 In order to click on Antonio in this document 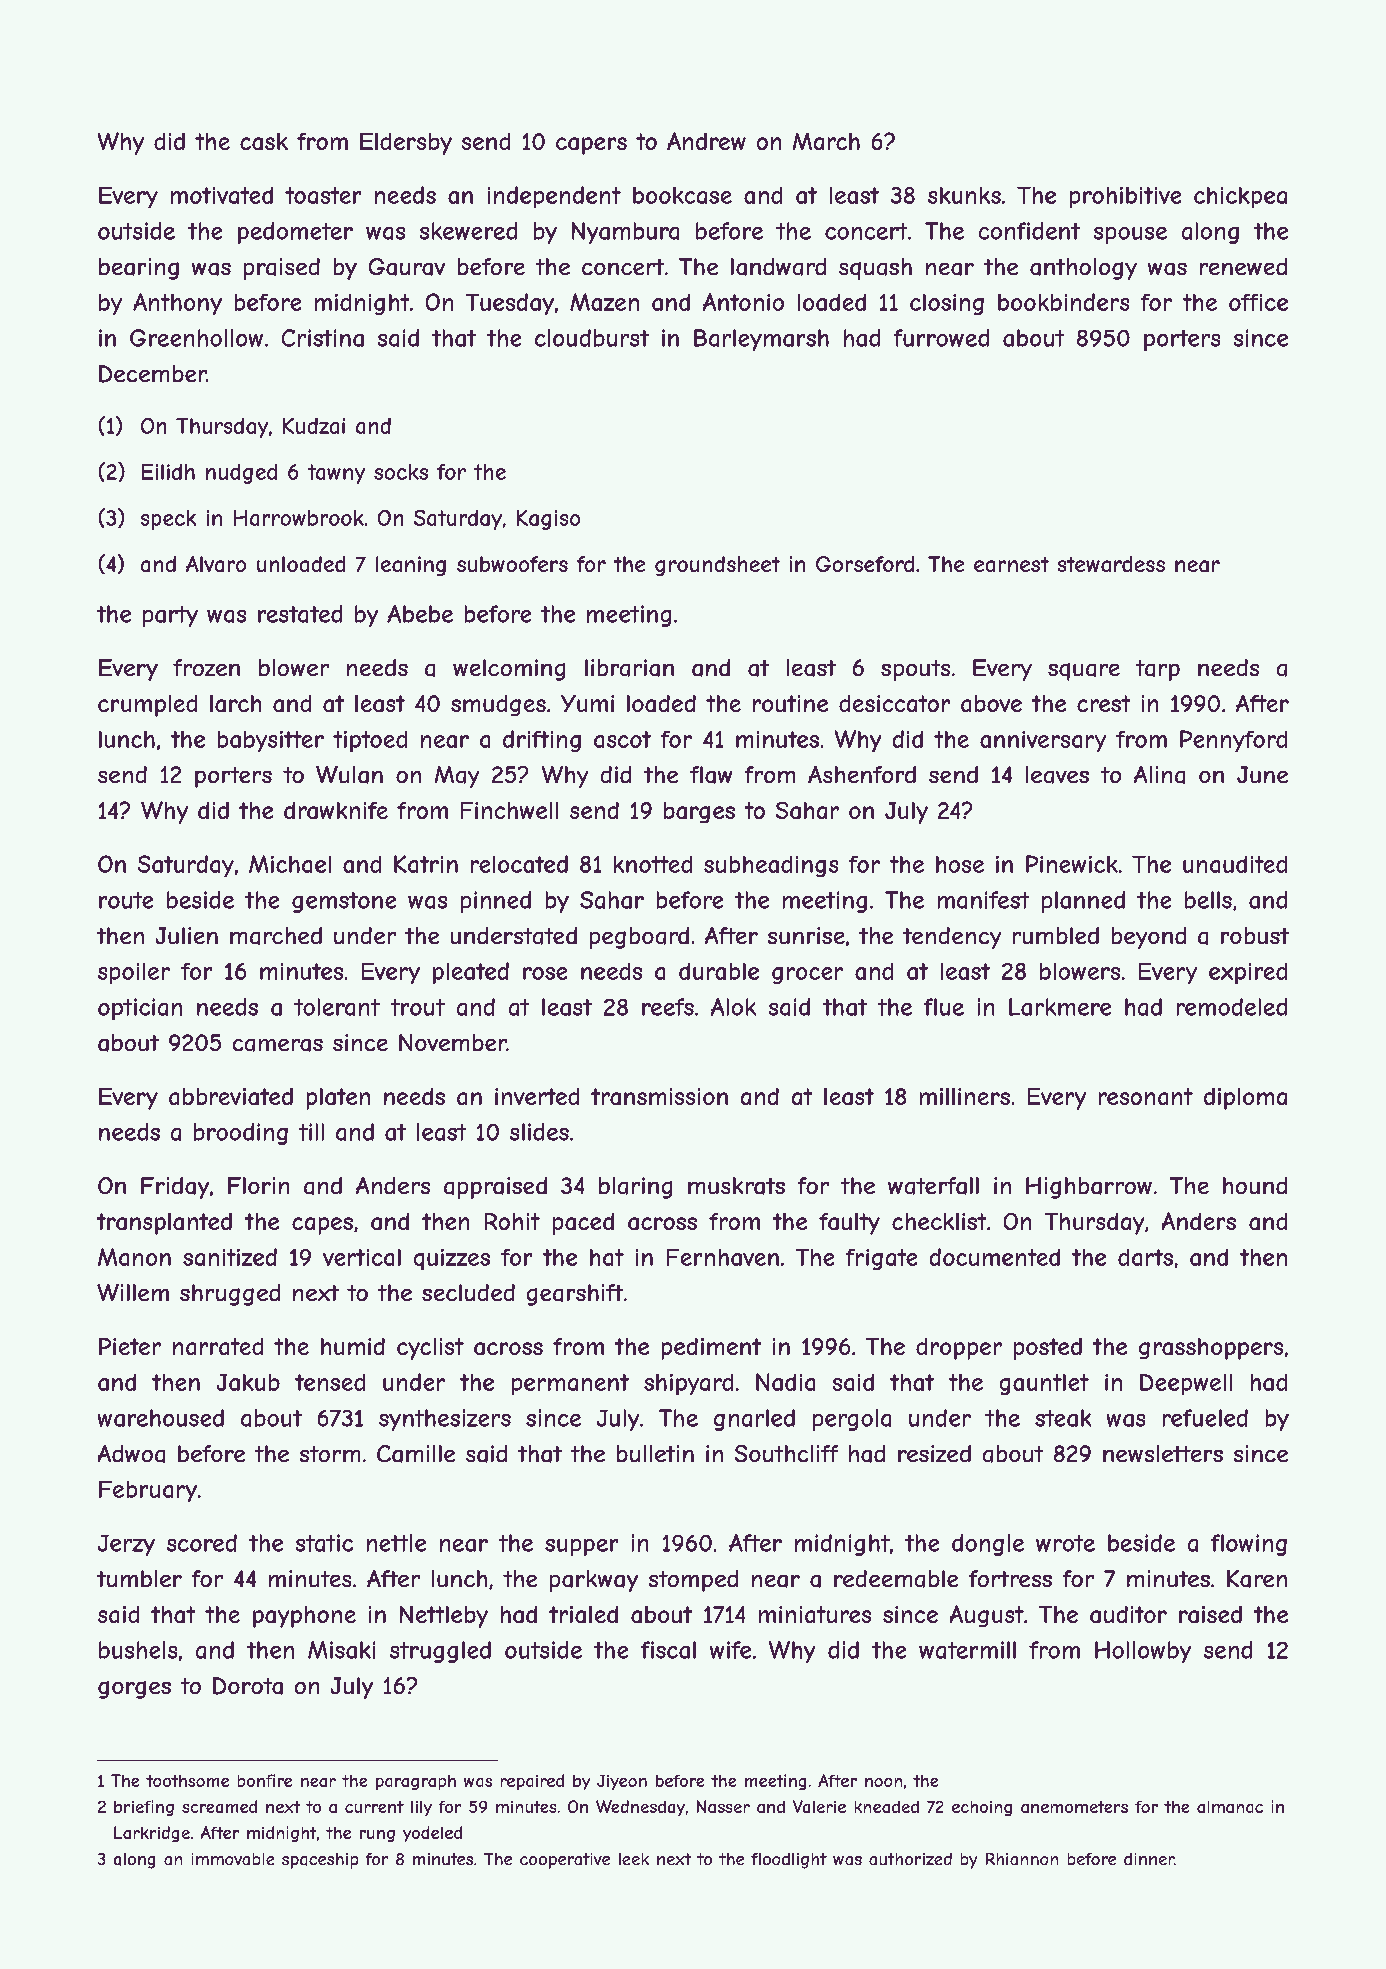, I will do `click(743, 302)`.
